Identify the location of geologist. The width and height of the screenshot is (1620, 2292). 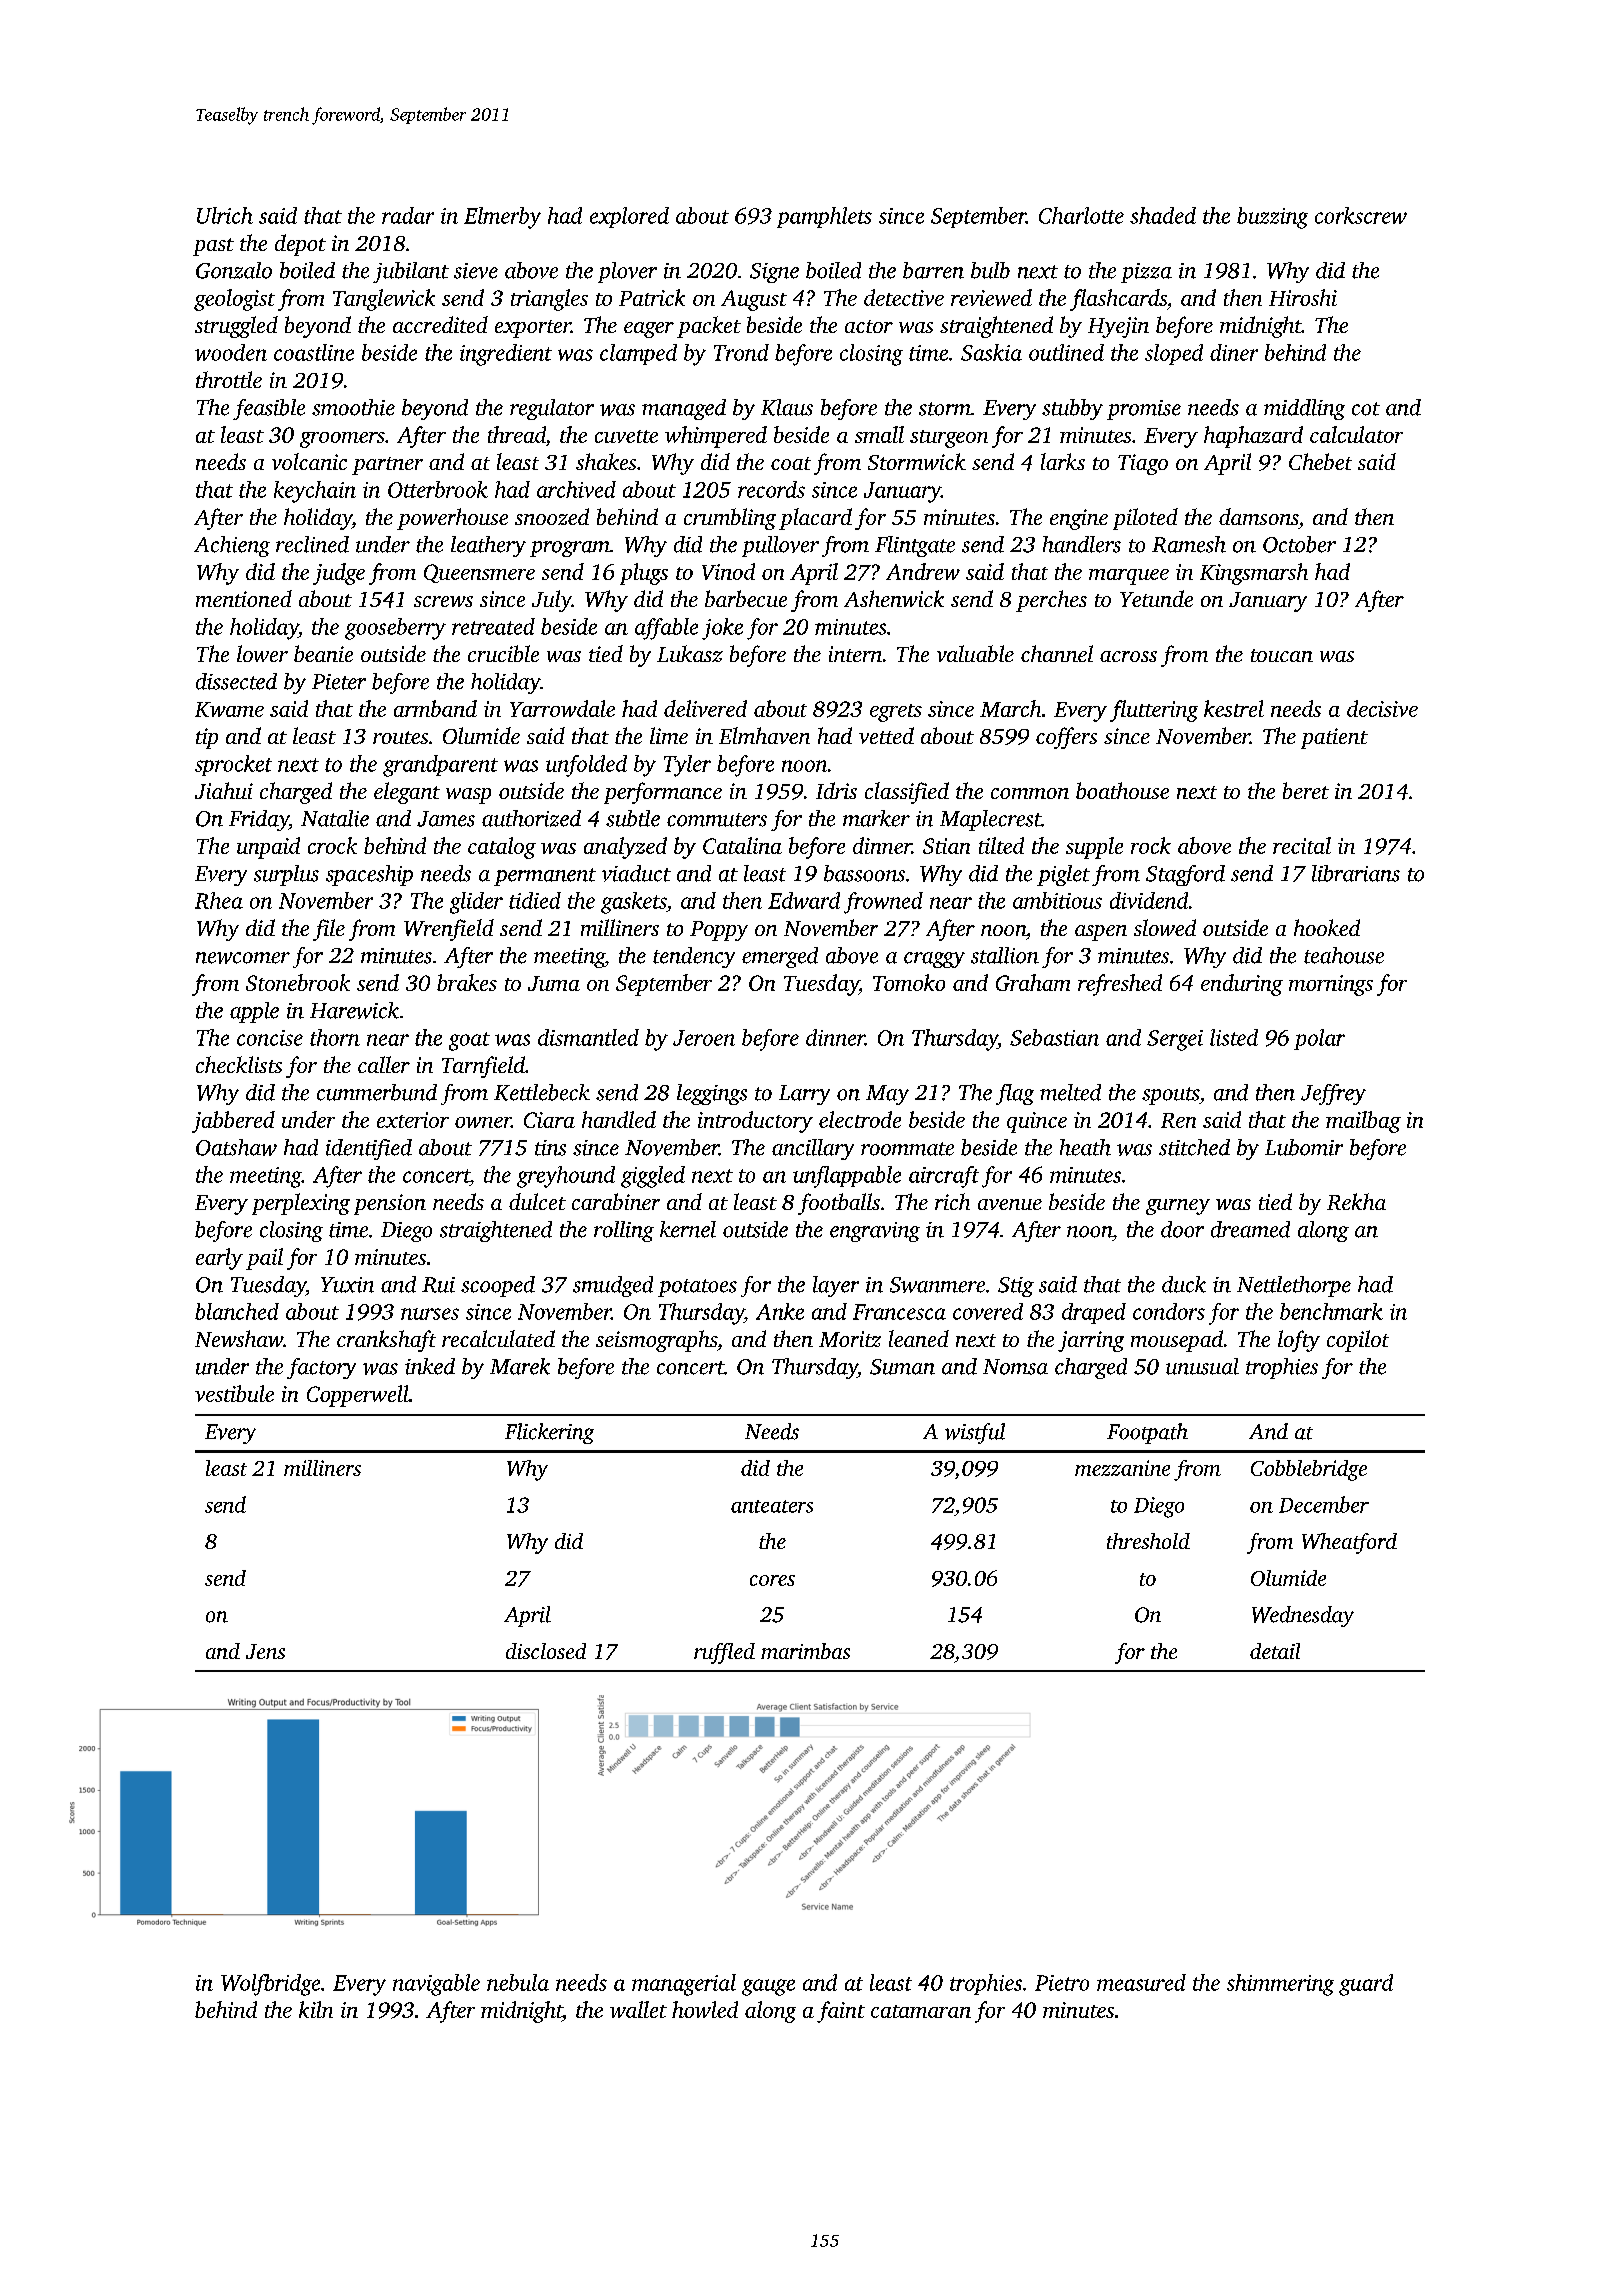
(234, 300).
